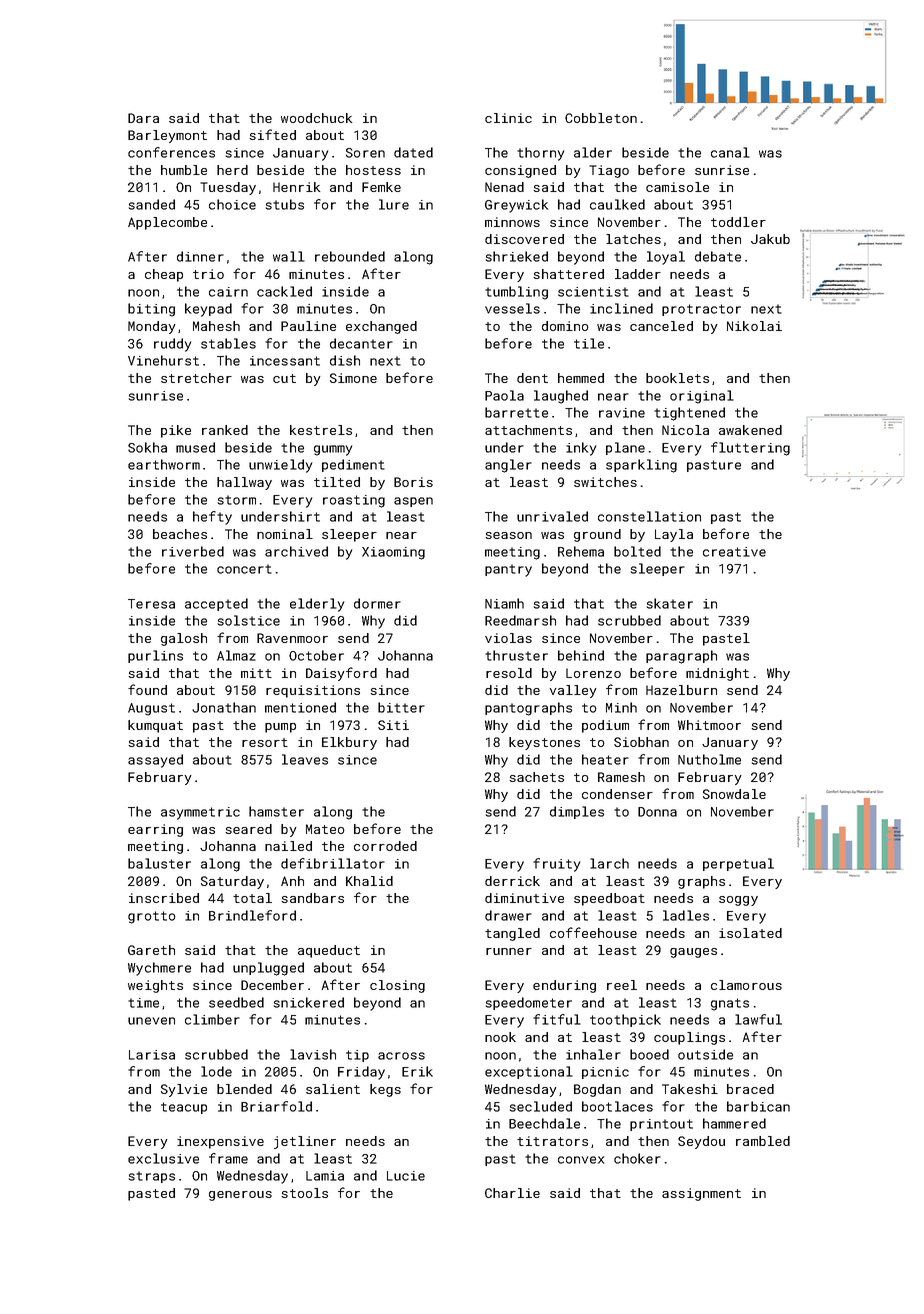 The width and height of the page is (924, 1314). What do you see at coordinates (284, 291) in the page?
I see `cackled` at bounding box center [284, 291].
